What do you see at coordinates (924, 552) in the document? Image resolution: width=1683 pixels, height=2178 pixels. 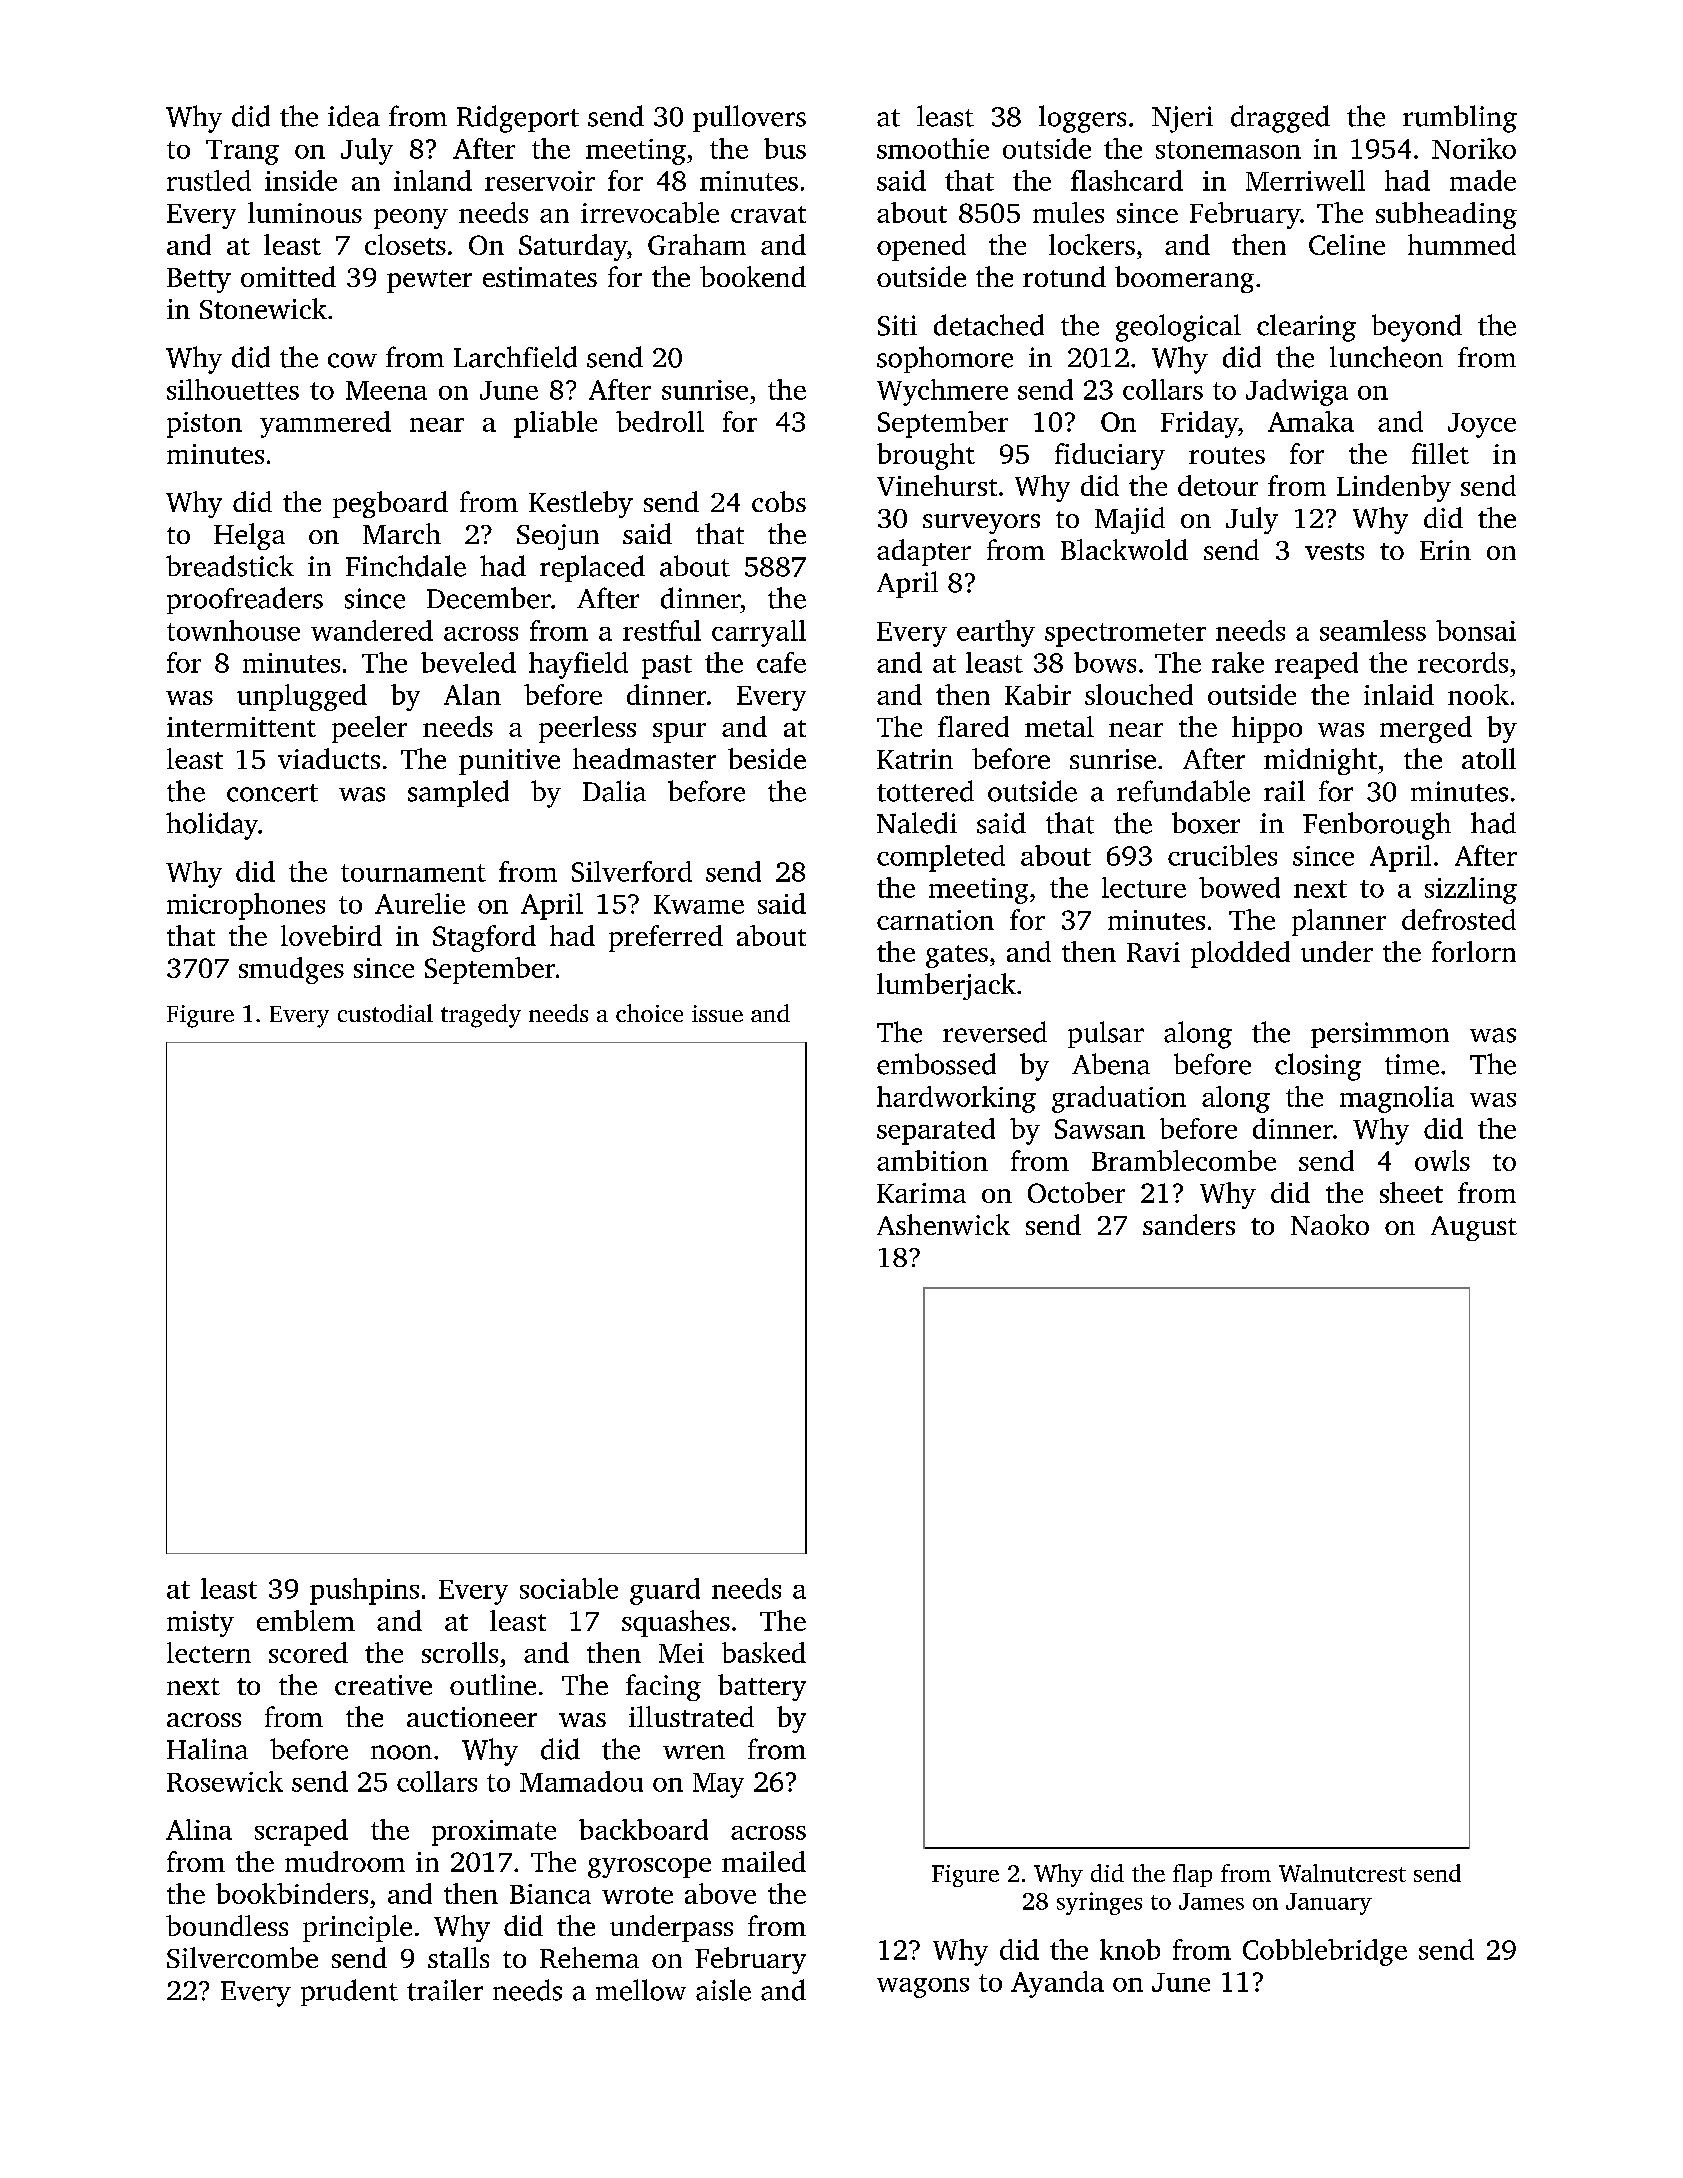 I see `adapter` at bounding box center [924, 552].
